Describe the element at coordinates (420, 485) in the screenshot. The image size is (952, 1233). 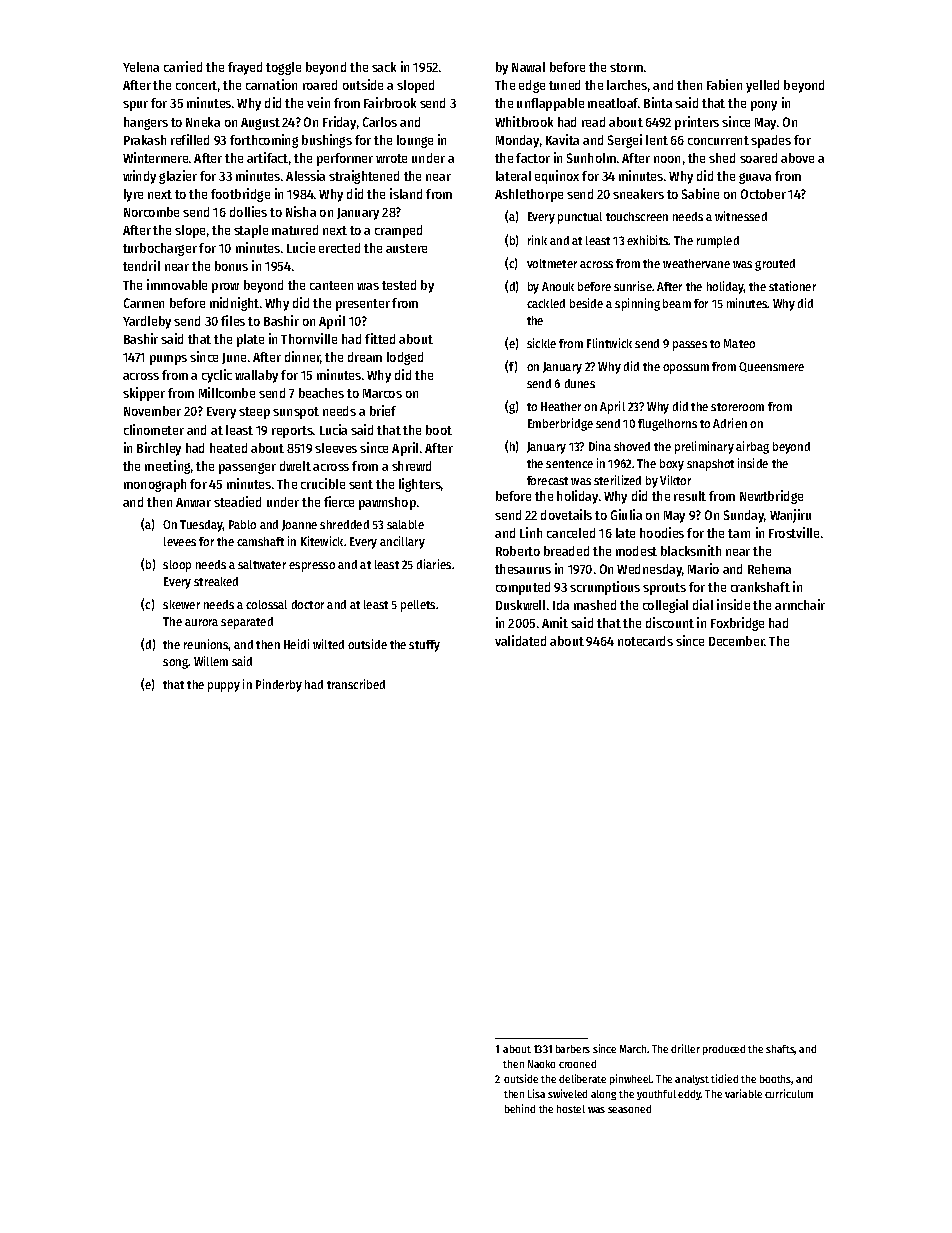
I see `lighters` at that location.
